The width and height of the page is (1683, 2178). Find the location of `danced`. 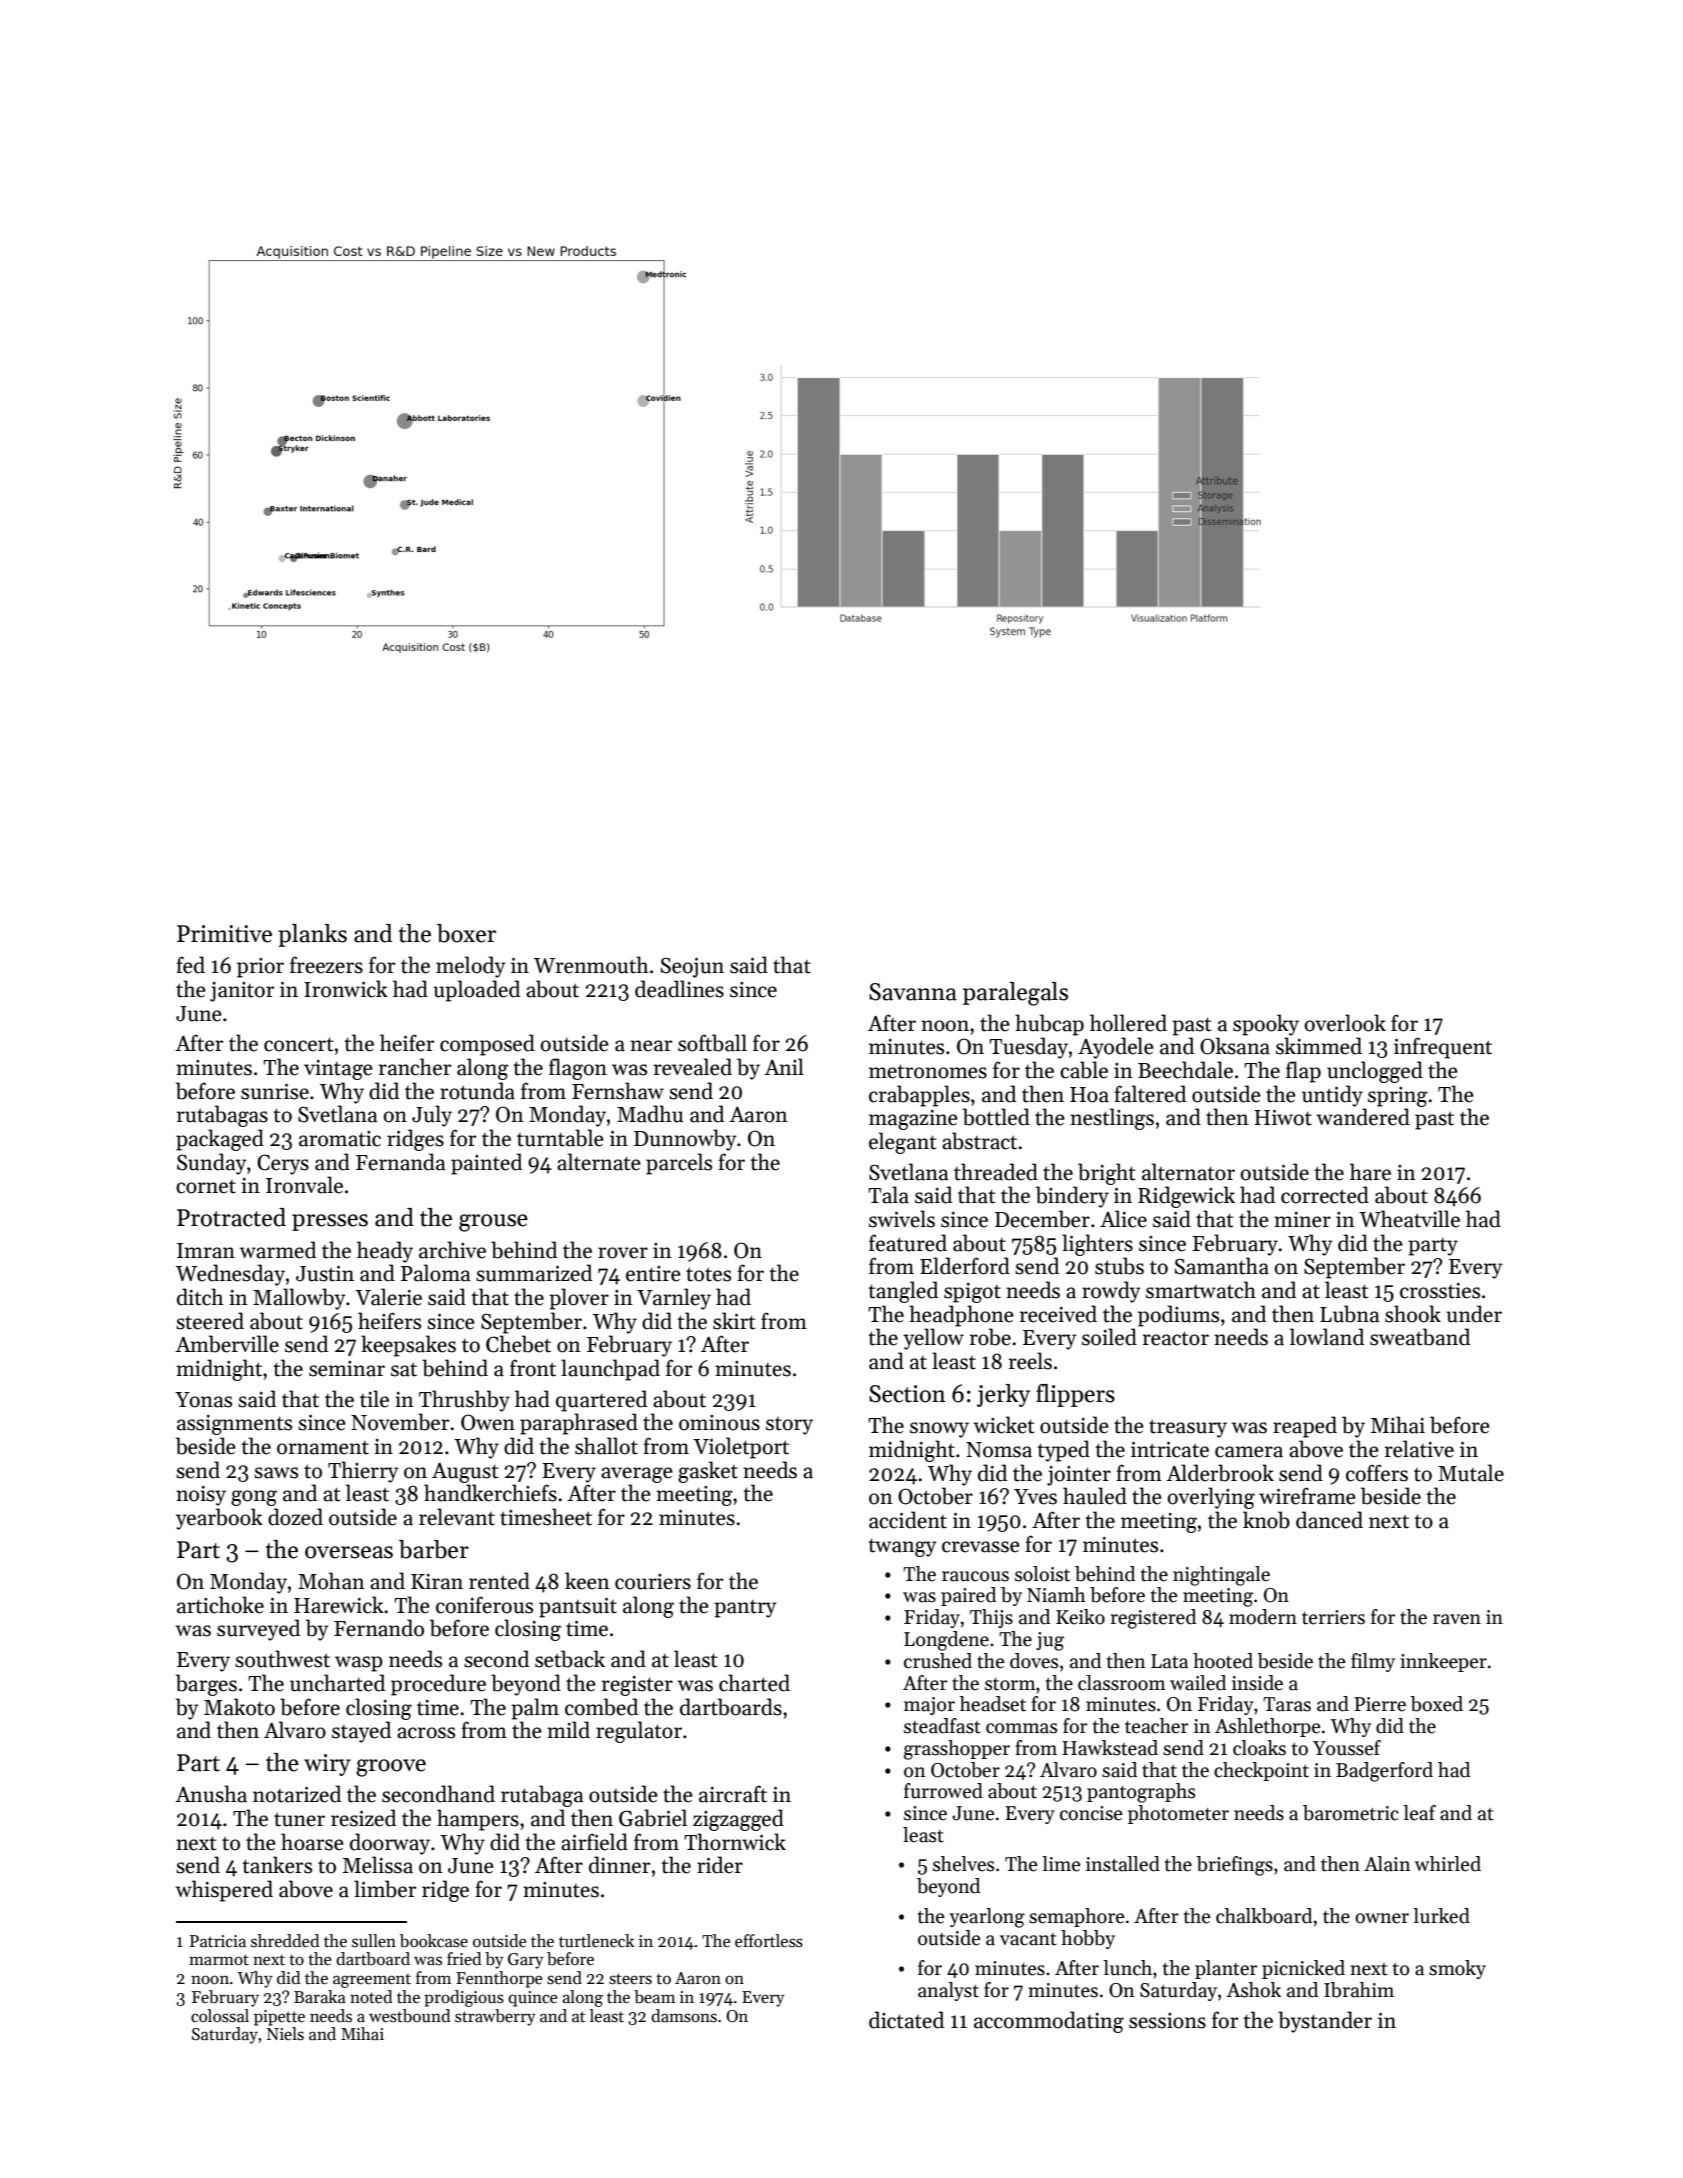

danced is located at coordinates (1329, 1520).
